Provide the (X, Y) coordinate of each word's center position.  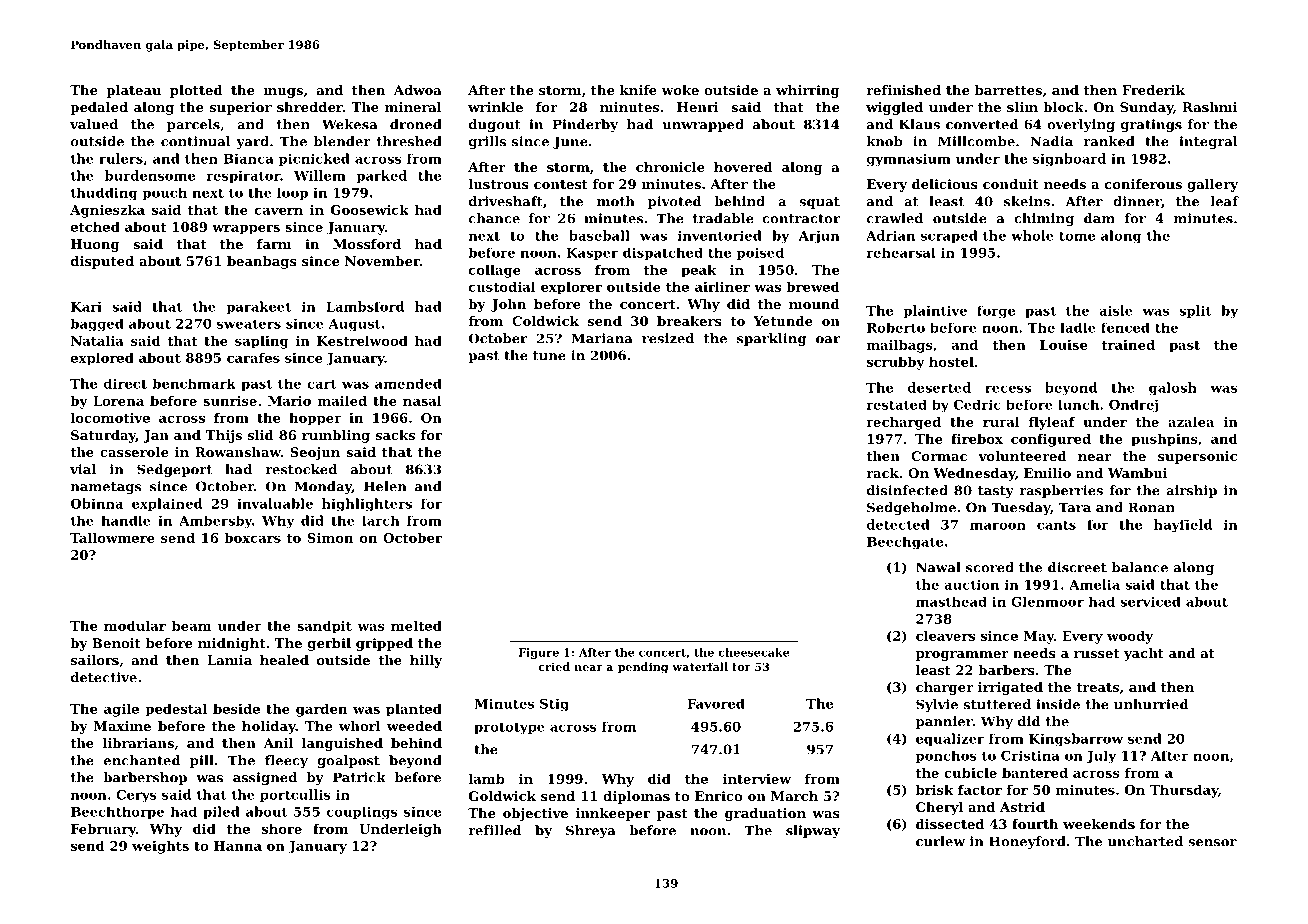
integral (1208, 142)
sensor (1212, 843)
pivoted (674, 202)
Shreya (591, 831)
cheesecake (754, 652)
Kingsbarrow (1076, 739)
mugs (283, 93)
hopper (315, 419)
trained (1128, 345)
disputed (102, 262)
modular (135, 626)
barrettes (1008, 90)
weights (160, 847)
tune (549, 356)
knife (638, 90)
